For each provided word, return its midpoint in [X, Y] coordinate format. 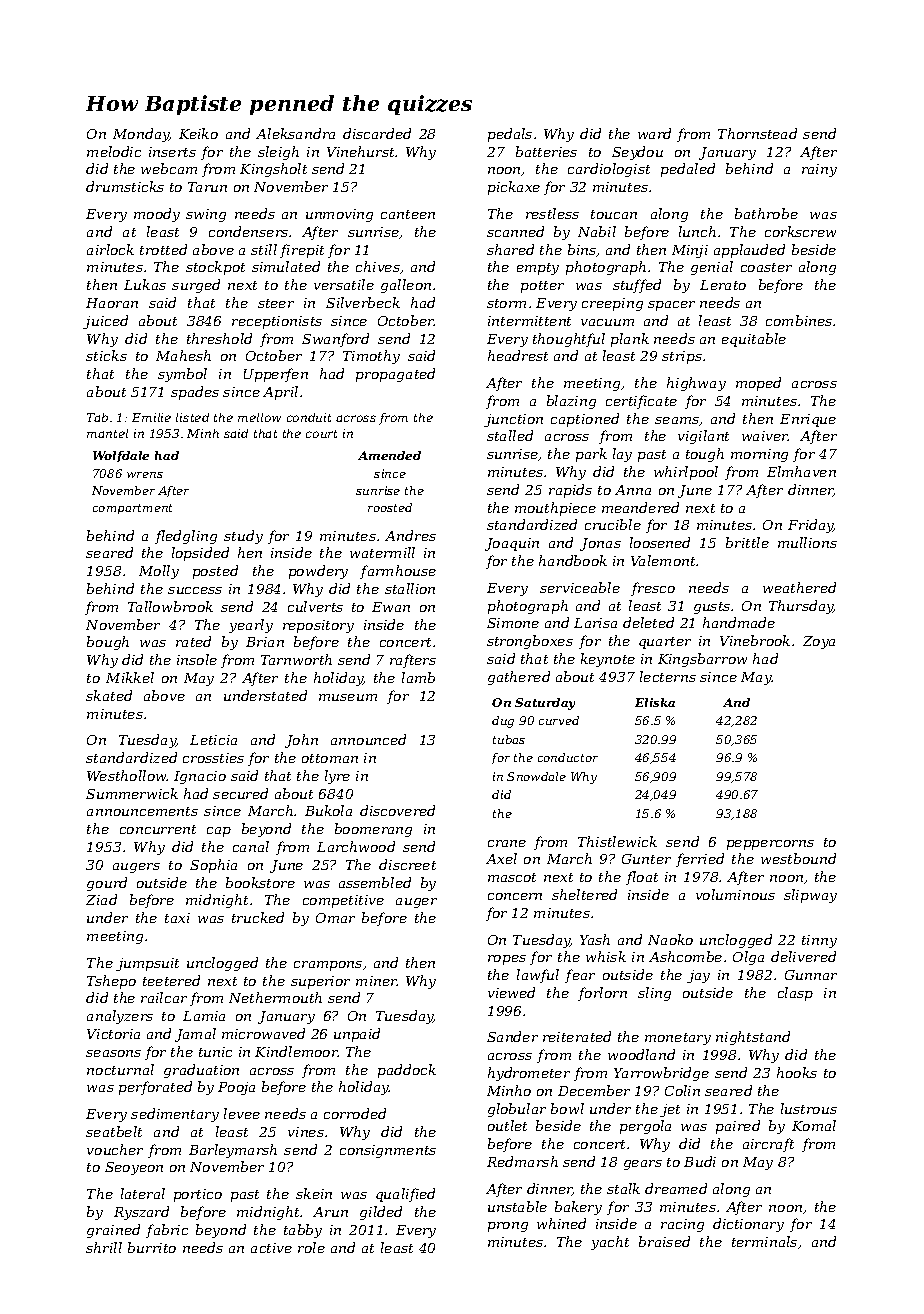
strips [682, 357]
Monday [141, 135]
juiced [105, 322]
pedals [510, 135]
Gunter [646, 859]
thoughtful [569, 340]
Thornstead [757, 133]
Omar [335, 918]
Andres [410, 535]
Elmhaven [801, 471]
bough [108, 643]
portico [198, 1195]
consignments [388, 1151]
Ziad [101, 899]
